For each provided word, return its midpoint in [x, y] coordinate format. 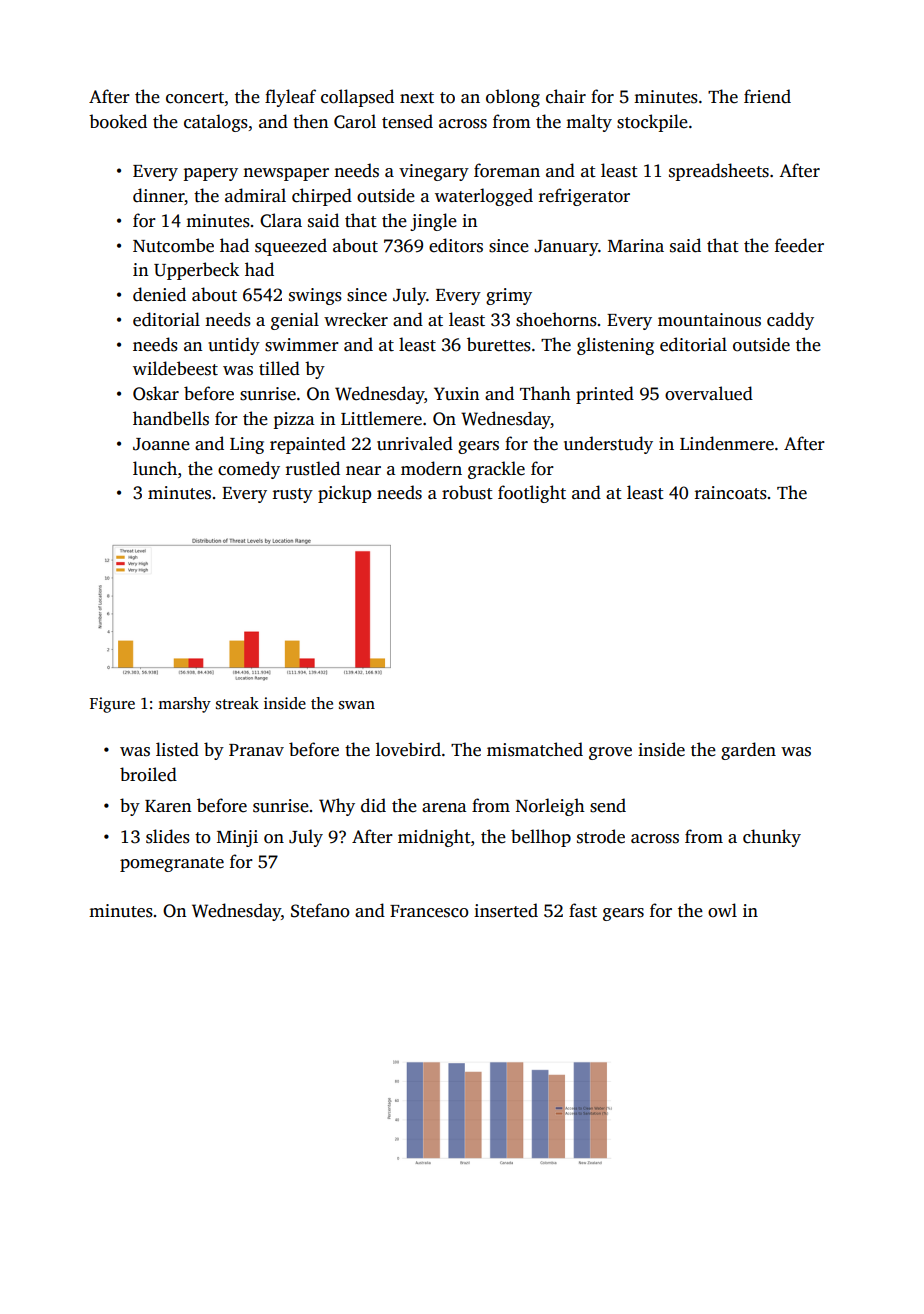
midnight [434, 838]
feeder [799, 245]
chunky [772, 838]
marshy [184, 705]
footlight [532, 494]
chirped [322, 197]
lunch [155, 468]
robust [467, 492]
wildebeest [175, 368]
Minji [237, 838]
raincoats [731, 493]
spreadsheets [719, 172]
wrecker [356, 319]
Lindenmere [727, 443]
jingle [433, 222]
